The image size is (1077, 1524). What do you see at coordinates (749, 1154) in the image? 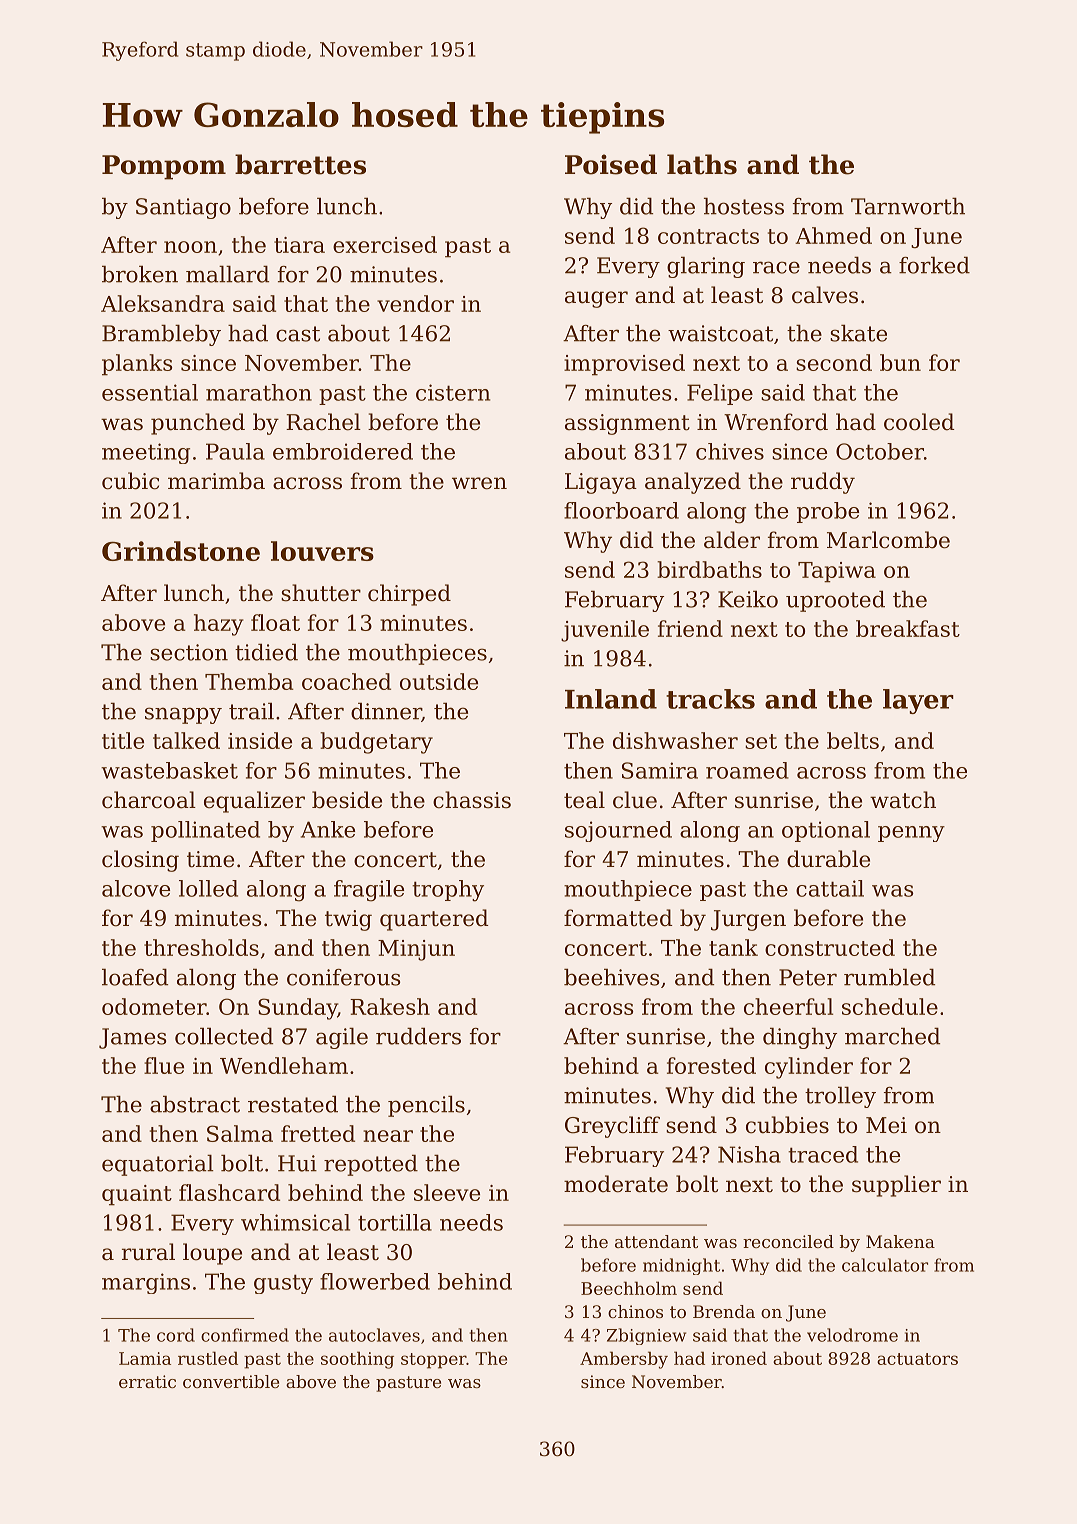
I see `Nisha` at bounding box center [749, 1154].
